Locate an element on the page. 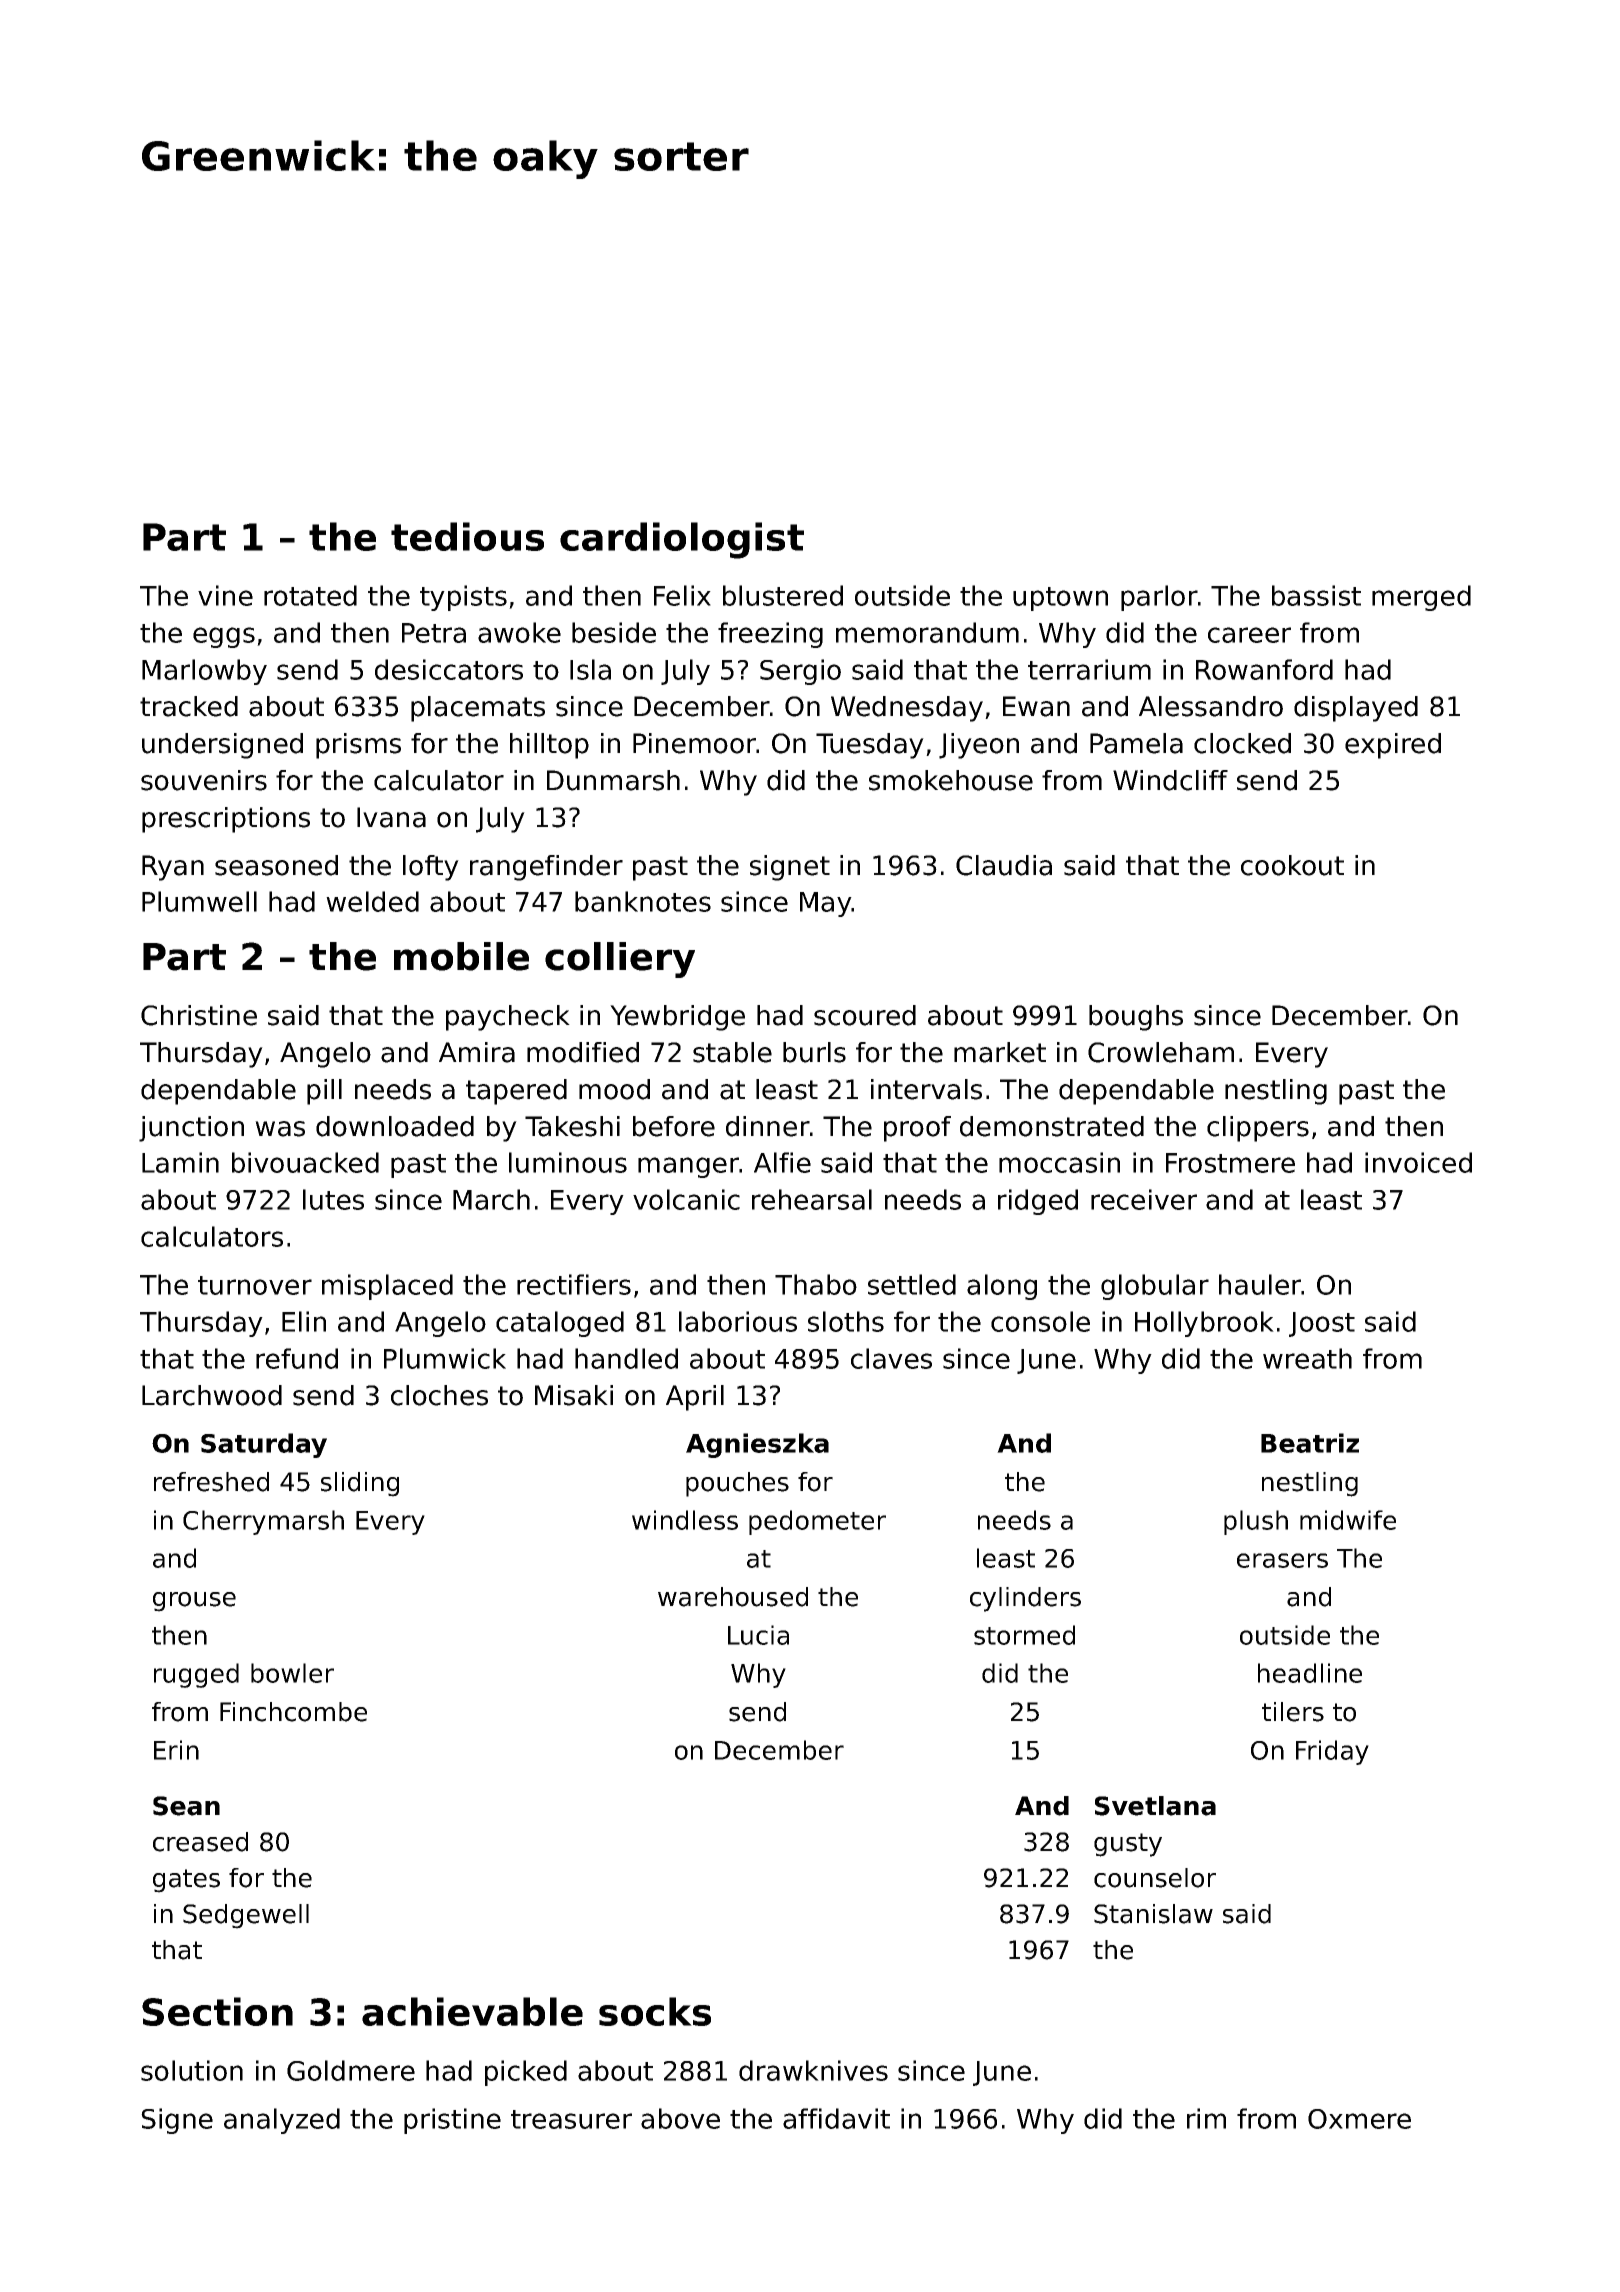 This page has width=1620, height=2292. scoured is located at coordinates (865, 1015).
